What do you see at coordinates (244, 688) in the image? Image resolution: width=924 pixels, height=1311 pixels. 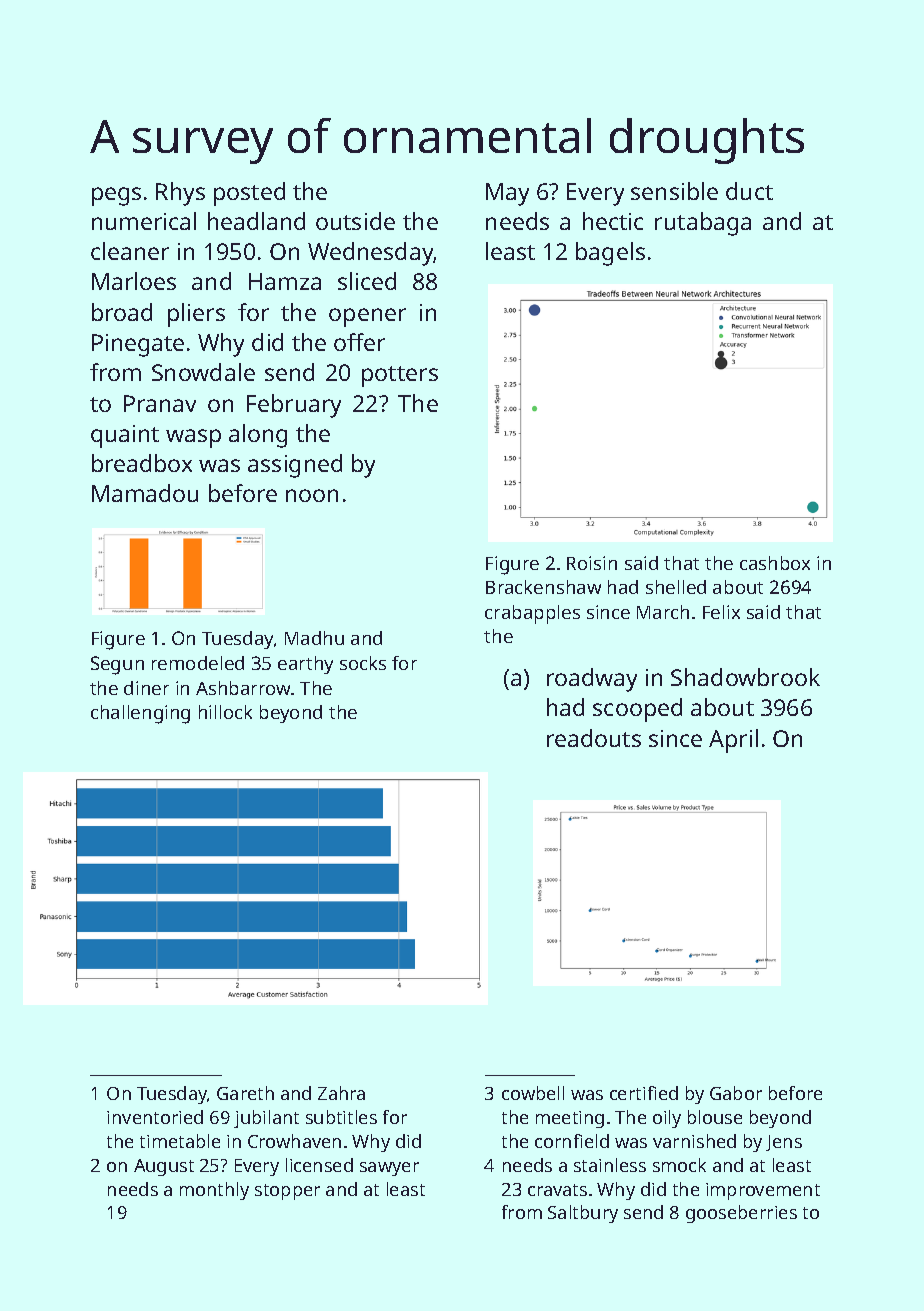 I see `Ashbarrow` at bounding box center [244, 688].
